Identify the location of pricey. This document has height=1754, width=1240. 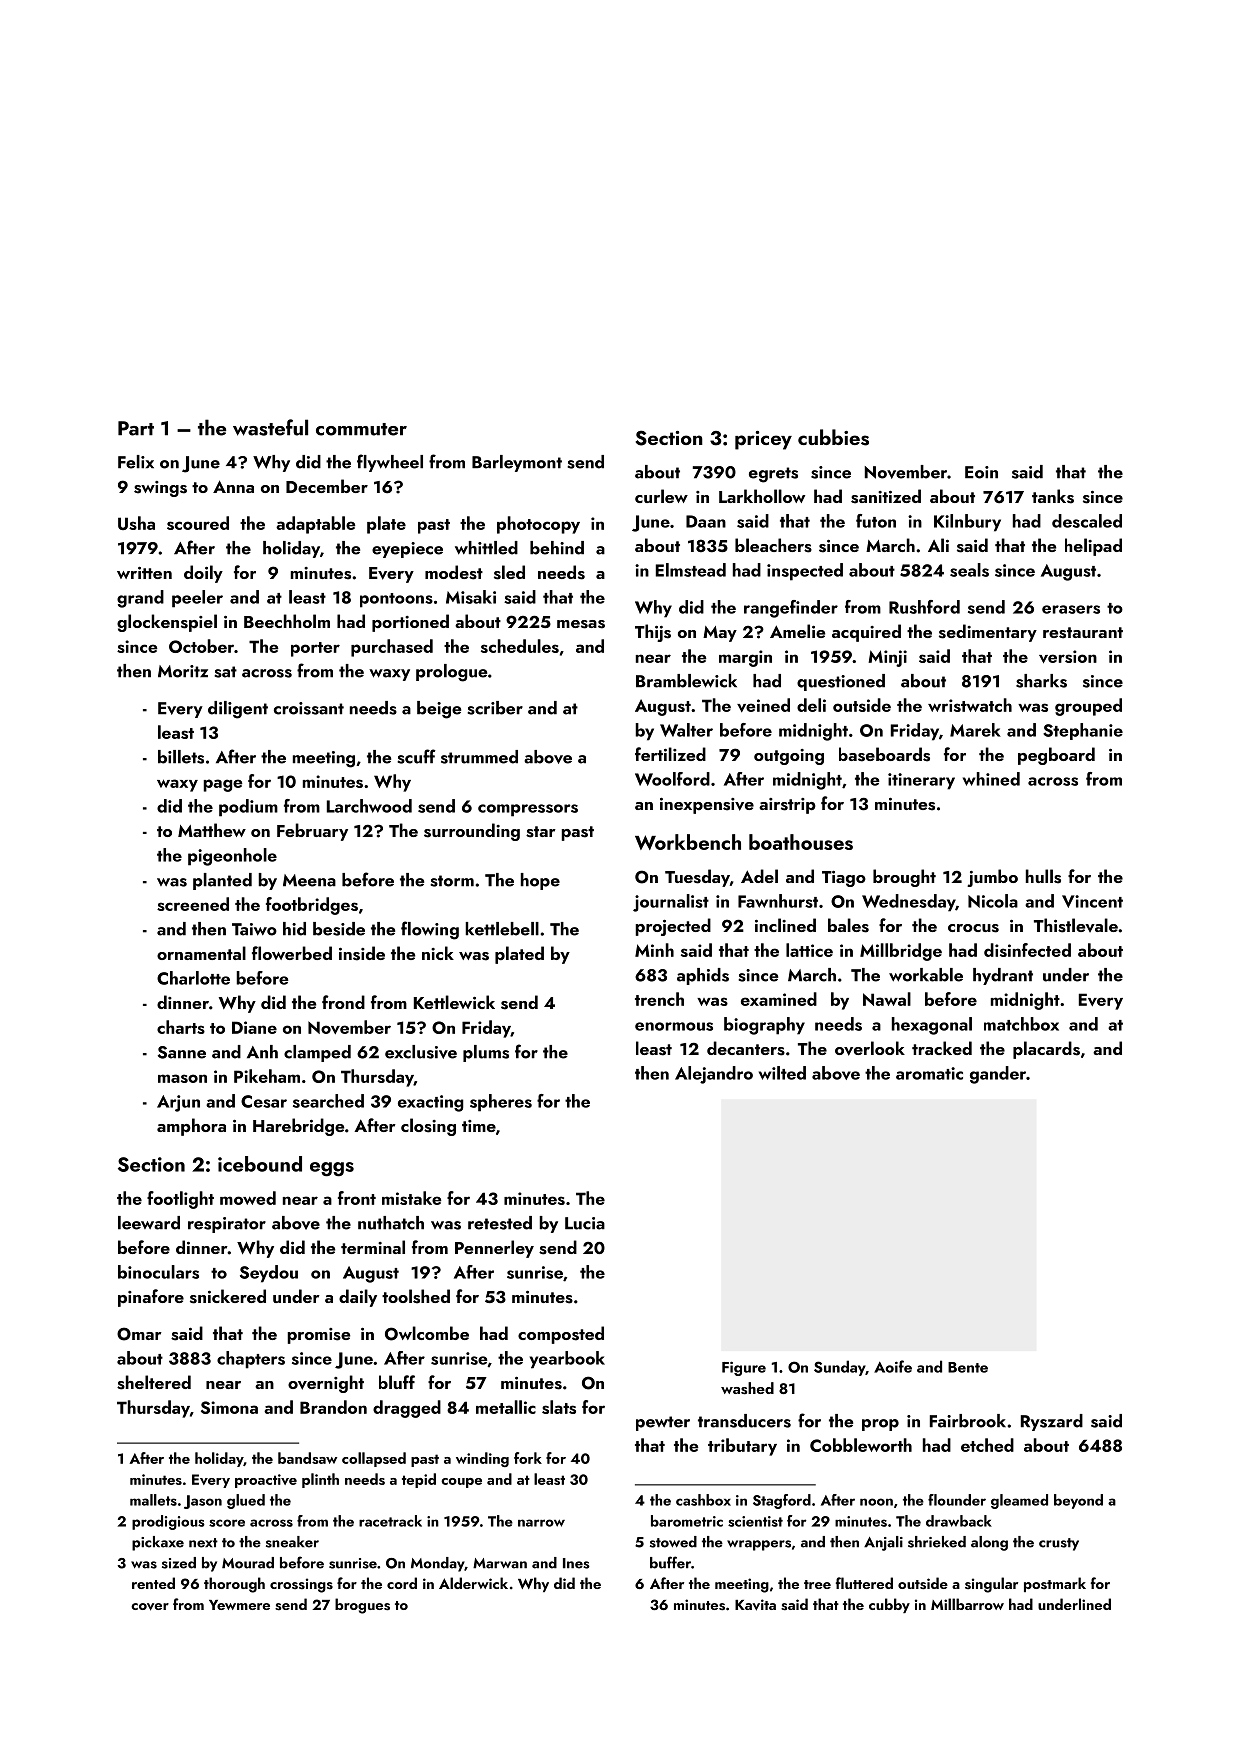
(763, 440).
